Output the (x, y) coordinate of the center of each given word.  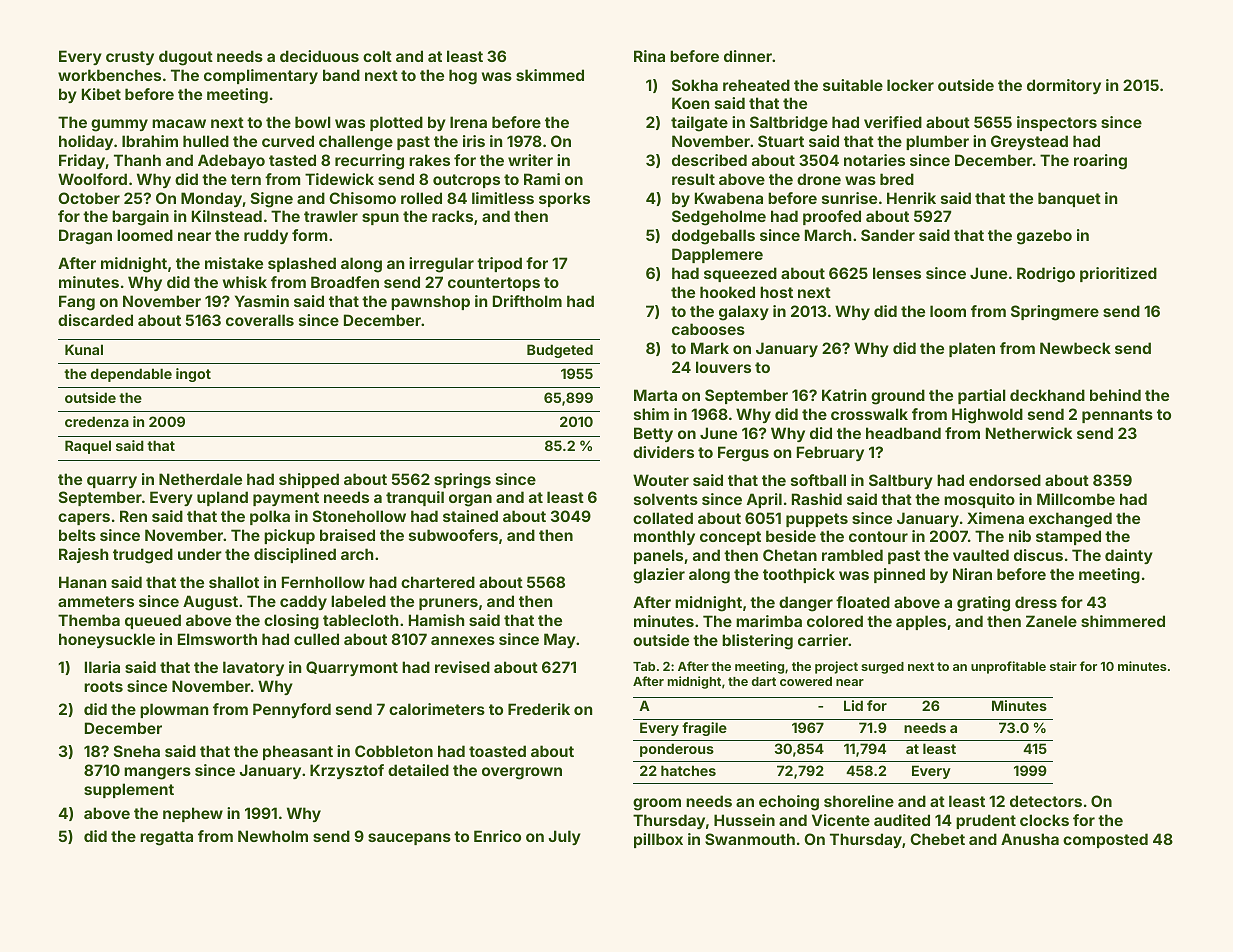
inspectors (1057, 123)
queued (153, 621)
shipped (309, 480)
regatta (166, 838)
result (693, 179)
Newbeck (1075, 348)
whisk (245, 282)
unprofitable (1008, 667)
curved (288, 141)
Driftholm (527, 301)
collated (663, 518)
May (560, 640)
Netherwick (1029, 433)
